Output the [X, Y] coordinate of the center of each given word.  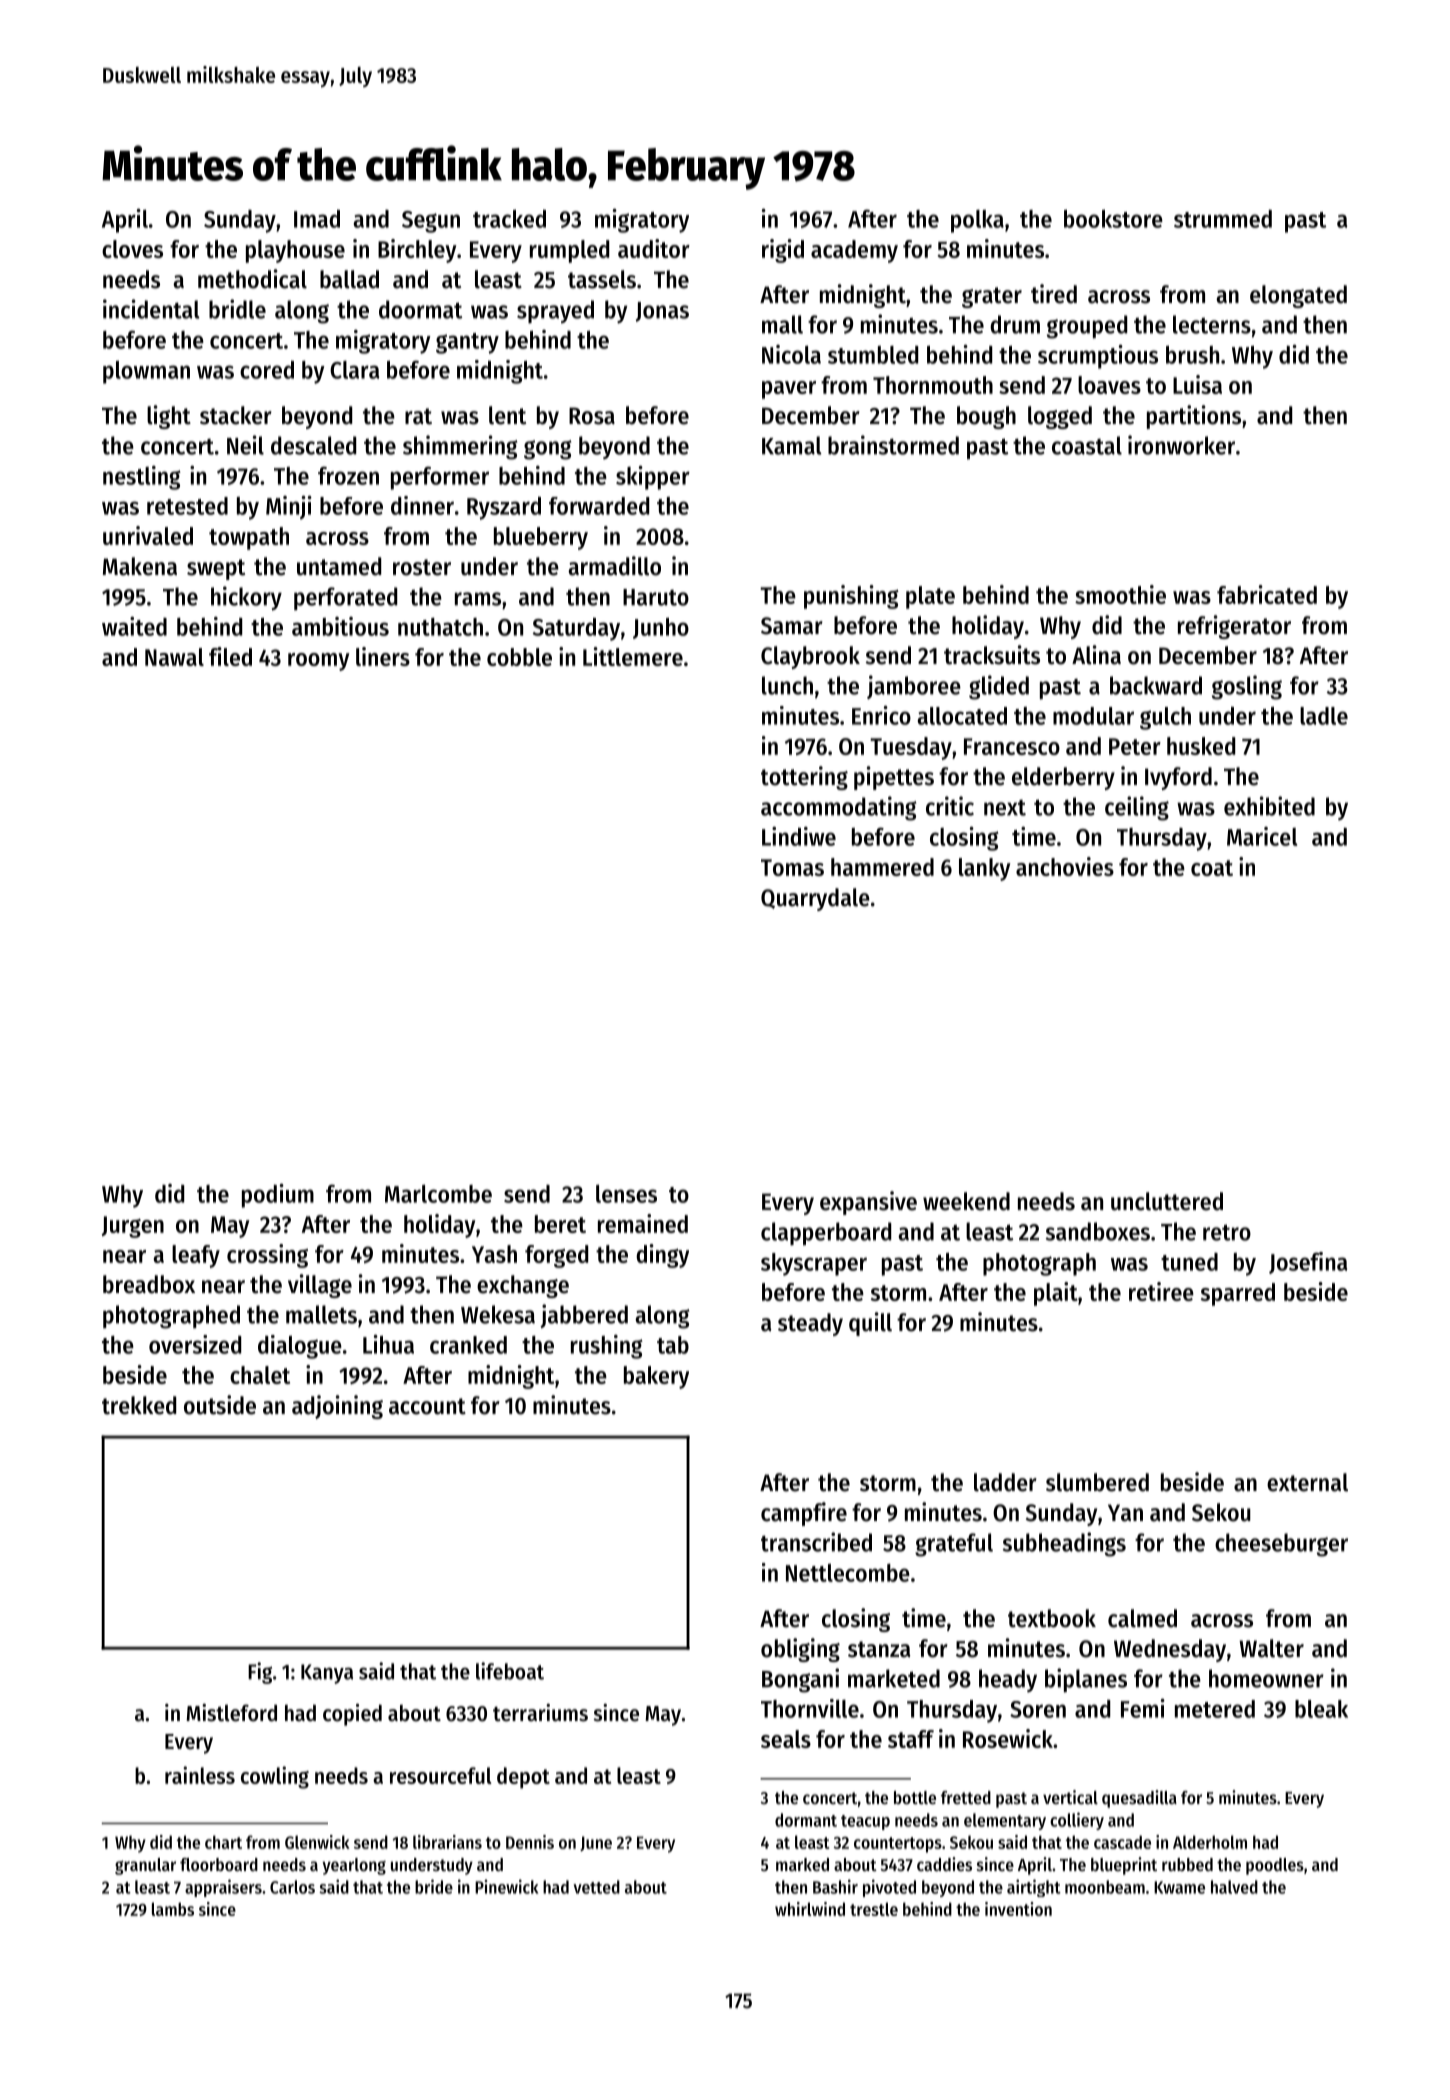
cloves [132, 249]
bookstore [1113, 219]
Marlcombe [438, 1194]
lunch [787, 685]
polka [977, 221]
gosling [1247, 687]
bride [434, 1886]
